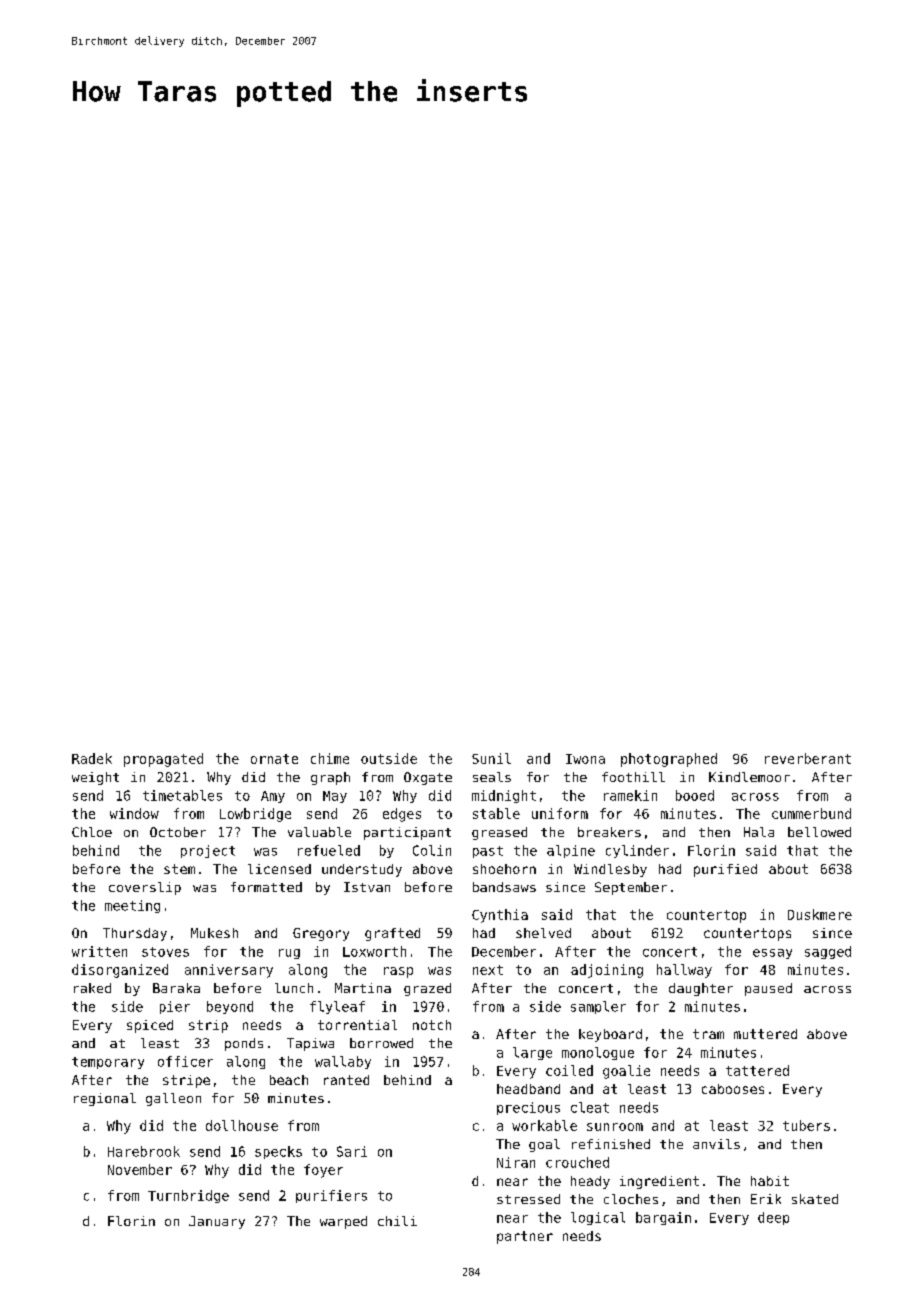 This screenshot has width=924, height=1308. I want to click on Chloe, so click(92, 832).
